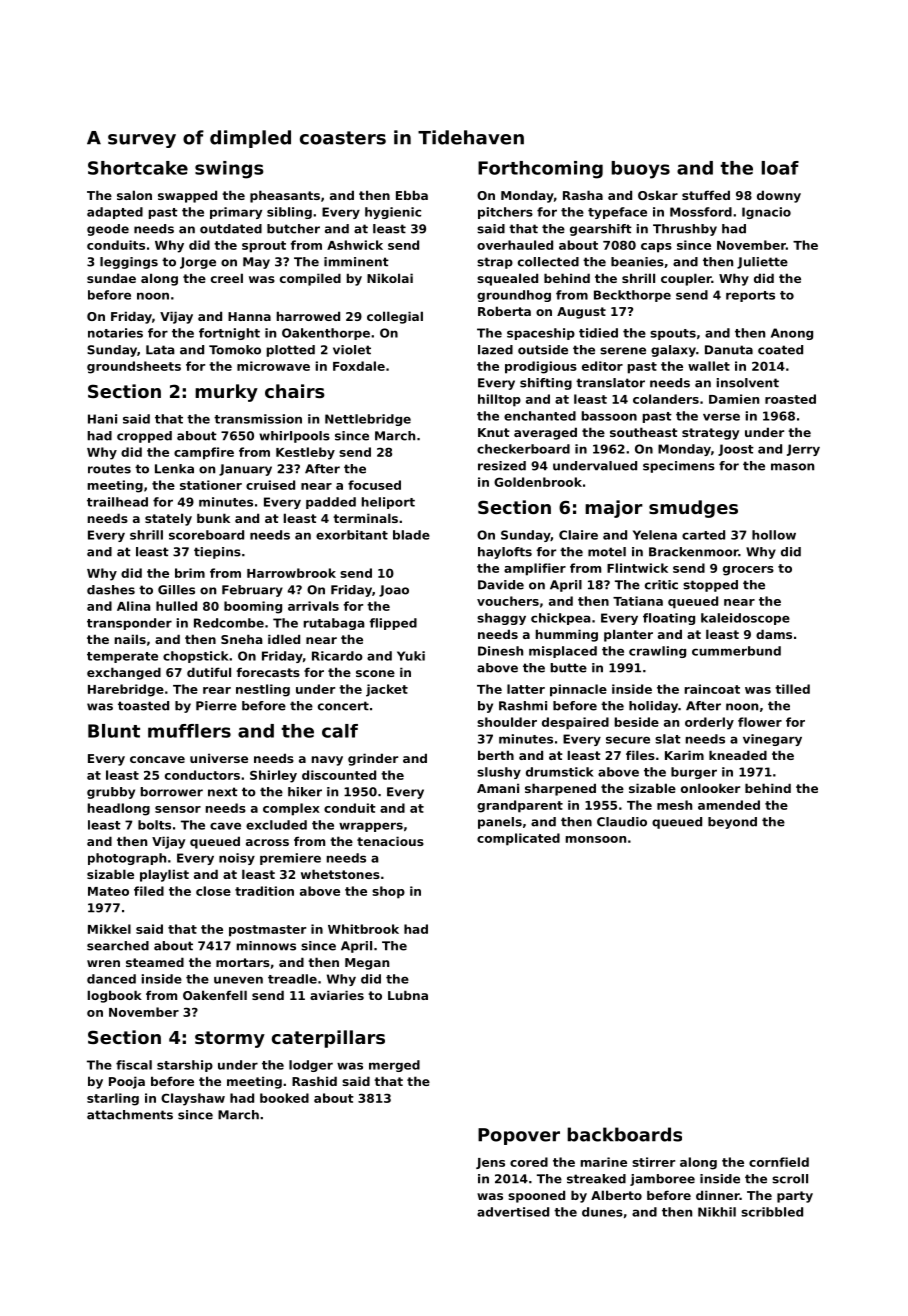 This document has height=1316, width=908. What do you see at coordinates (373, 759) in the document?
I see `grinder` at bounding box center [373, 759].
